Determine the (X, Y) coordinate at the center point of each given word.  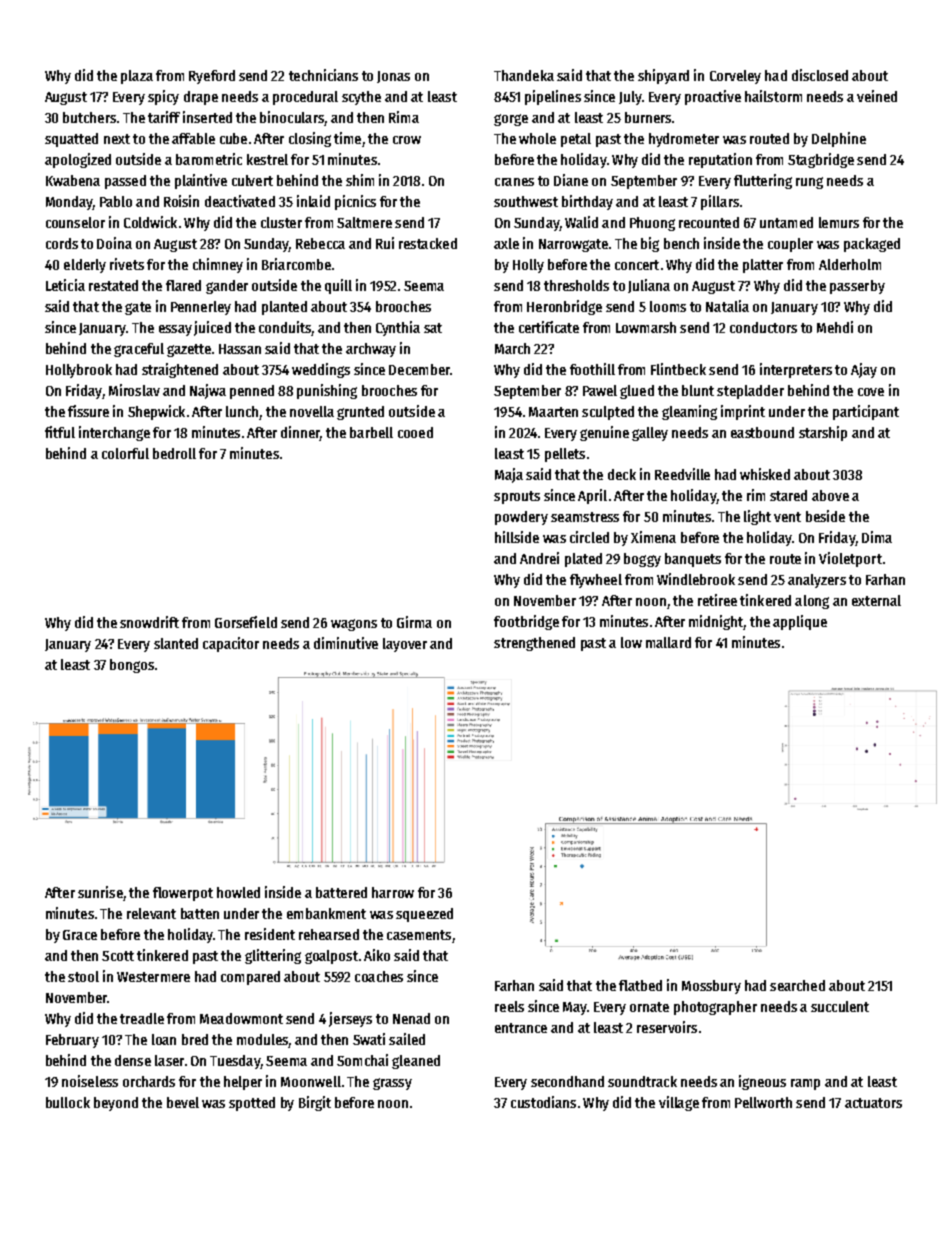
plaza (137, 77)
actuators (873, 1103)
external (876, 600)
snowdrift (149, 622)
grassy (392, 1084)
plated (583, 560)
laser (169, 1060)
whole (537, 138)
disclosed (820, 75)
